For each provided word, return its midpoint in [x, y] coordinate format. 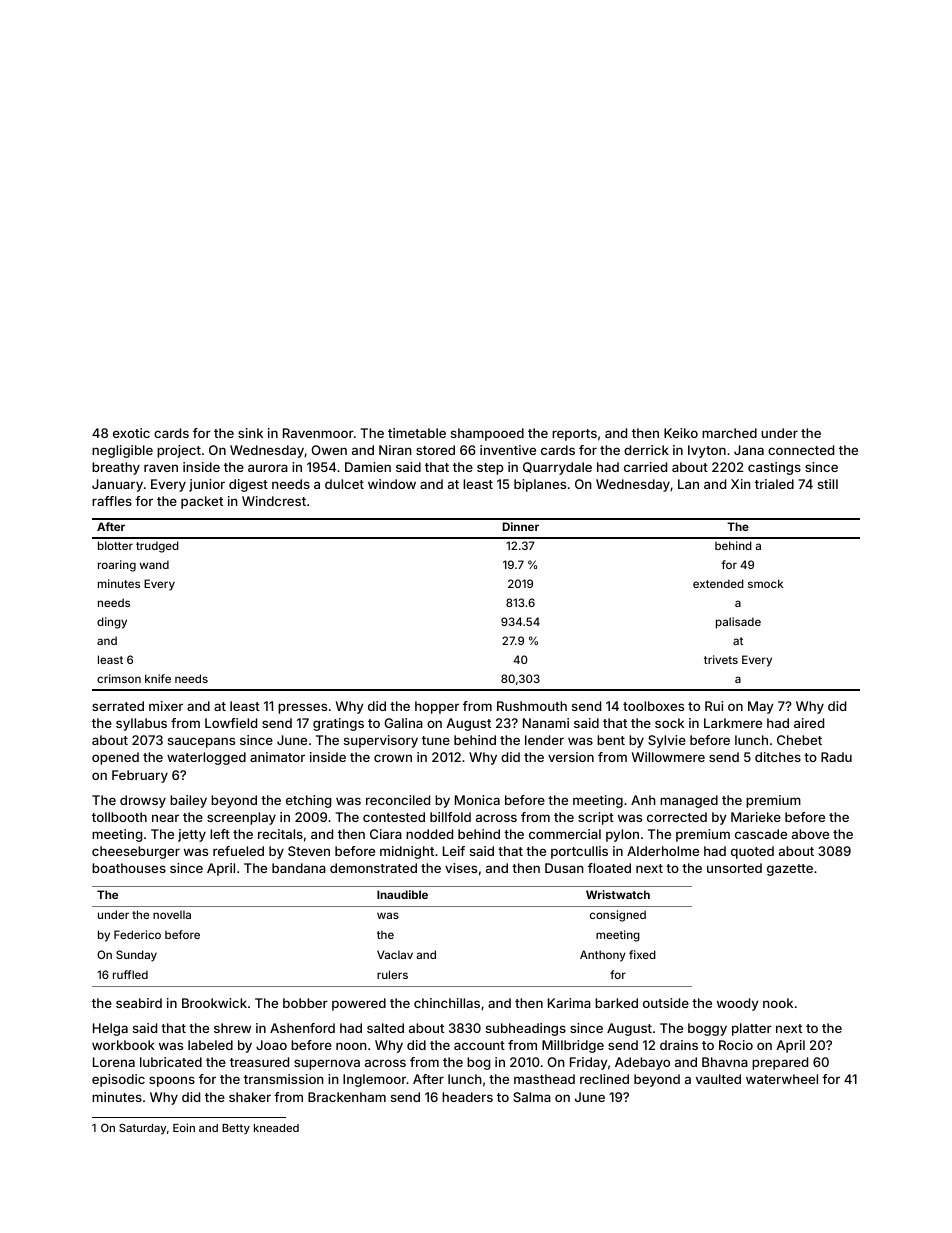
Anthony [603, 956]
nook [778, 1003]
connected [801, 450]
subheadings [526, 1029]
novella [172, 915]
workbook [123, 1045]
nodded [429, 834]
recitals [280, 834]
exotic [131, 433]
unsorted [734, 868]
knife [158, 678]
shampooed [487, 434]
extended [718, 583]
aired [809, 723]
